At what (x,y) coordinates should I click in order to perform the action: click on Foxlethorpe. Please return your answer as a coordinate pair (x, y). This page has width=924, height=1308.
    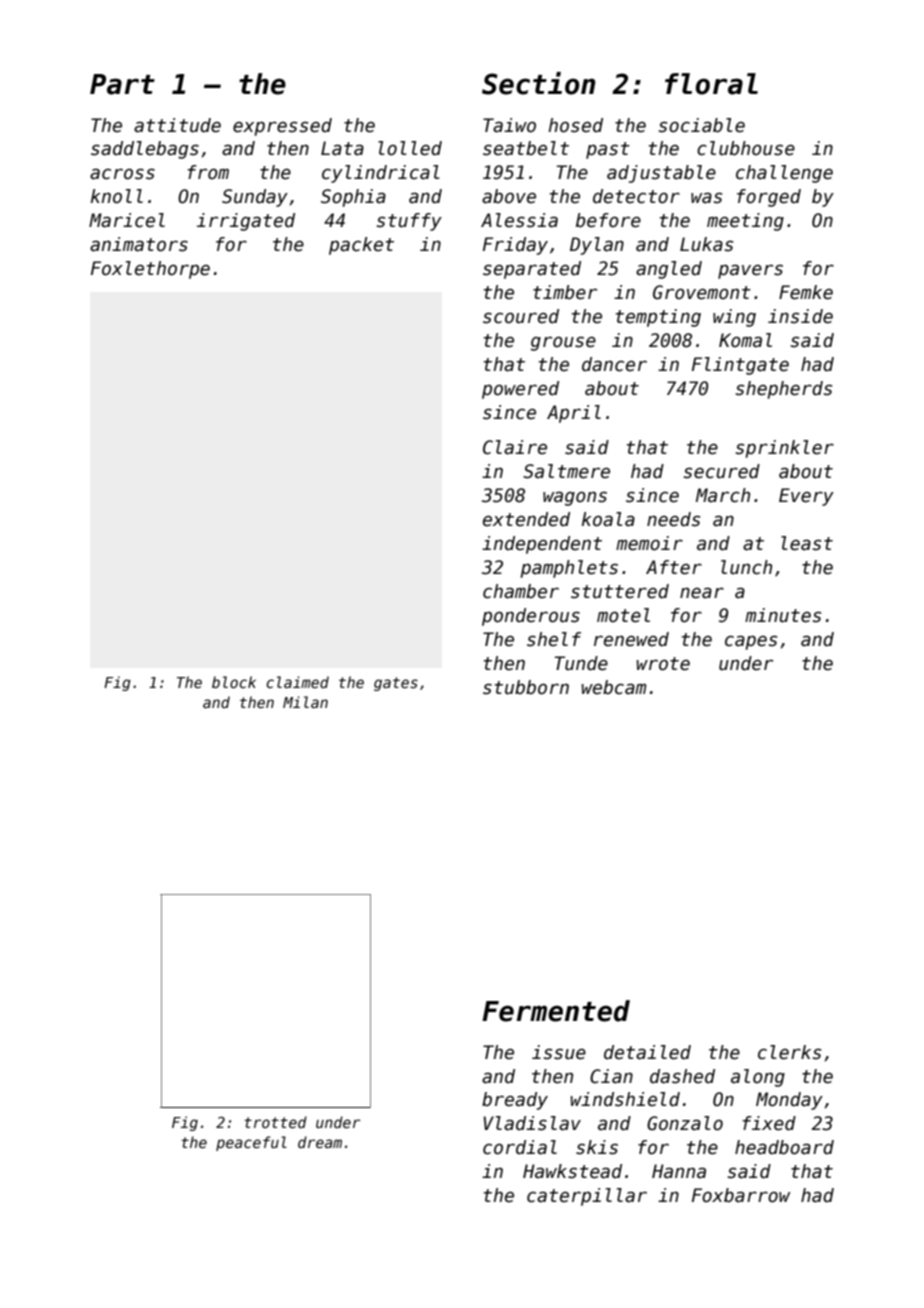
    Looking at the image, I should click on (150, 270).
